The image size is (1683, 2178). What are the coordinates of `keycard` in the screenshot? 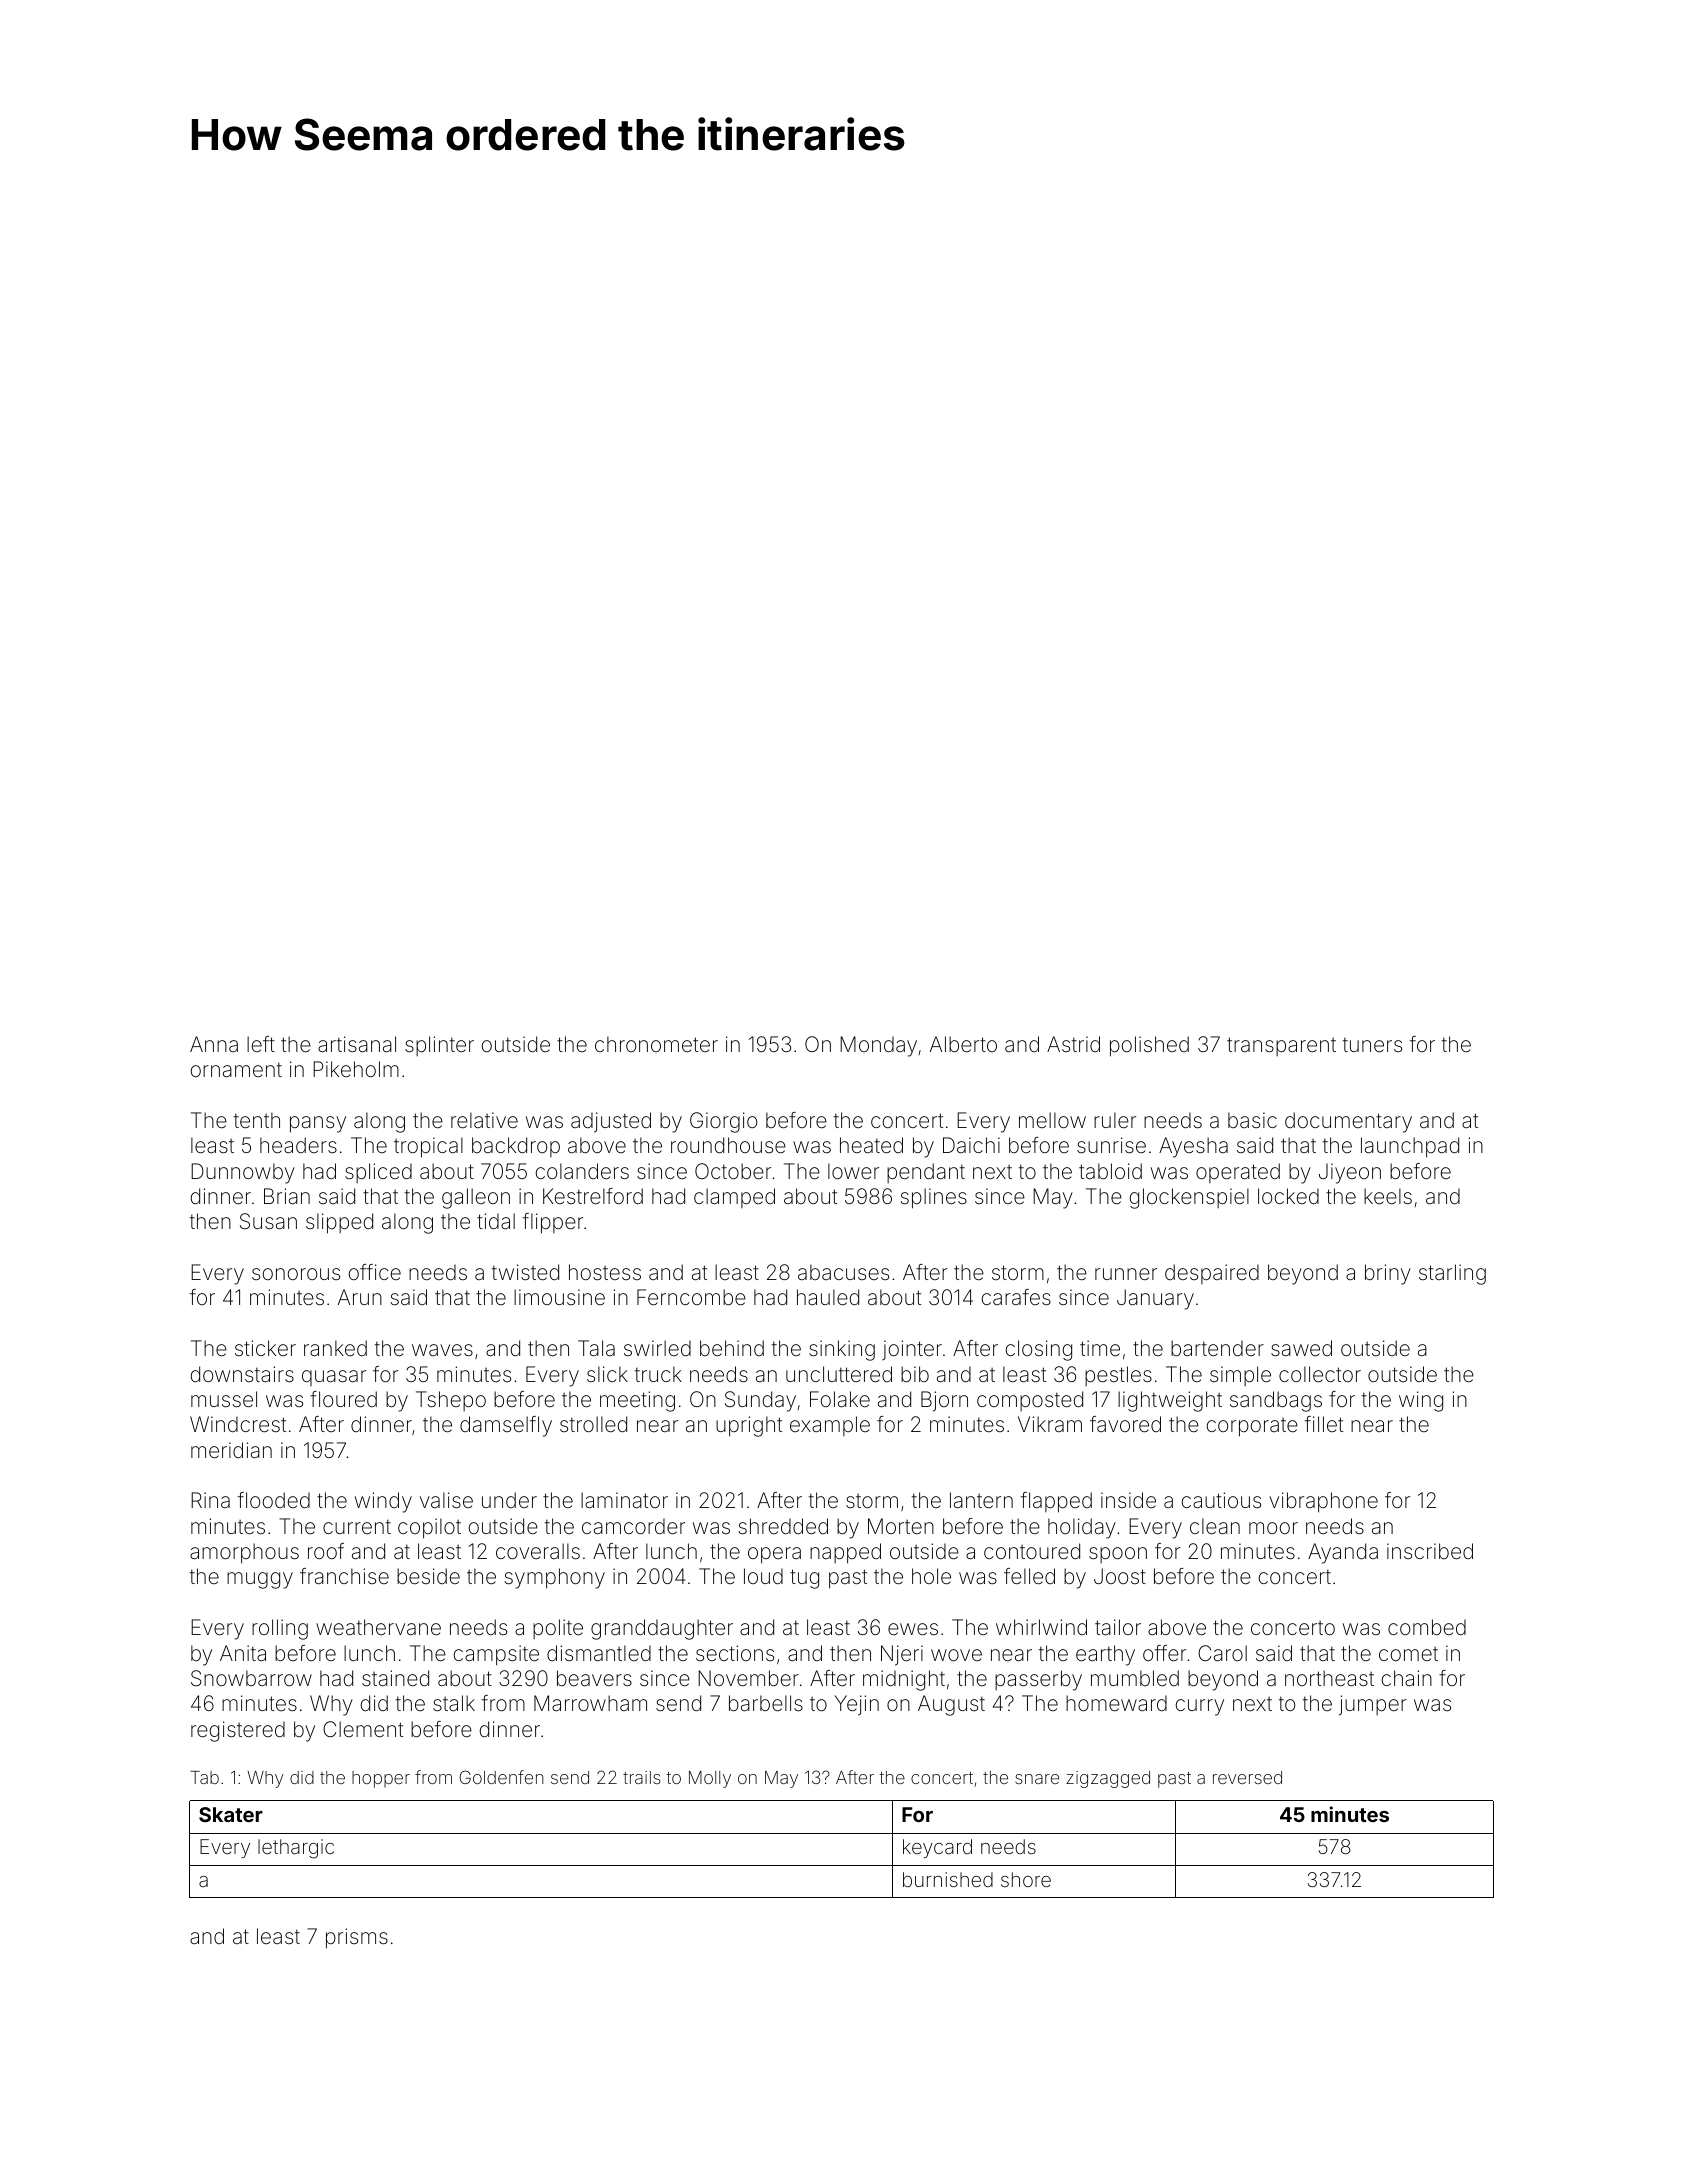 It's located at (937, 1848).
